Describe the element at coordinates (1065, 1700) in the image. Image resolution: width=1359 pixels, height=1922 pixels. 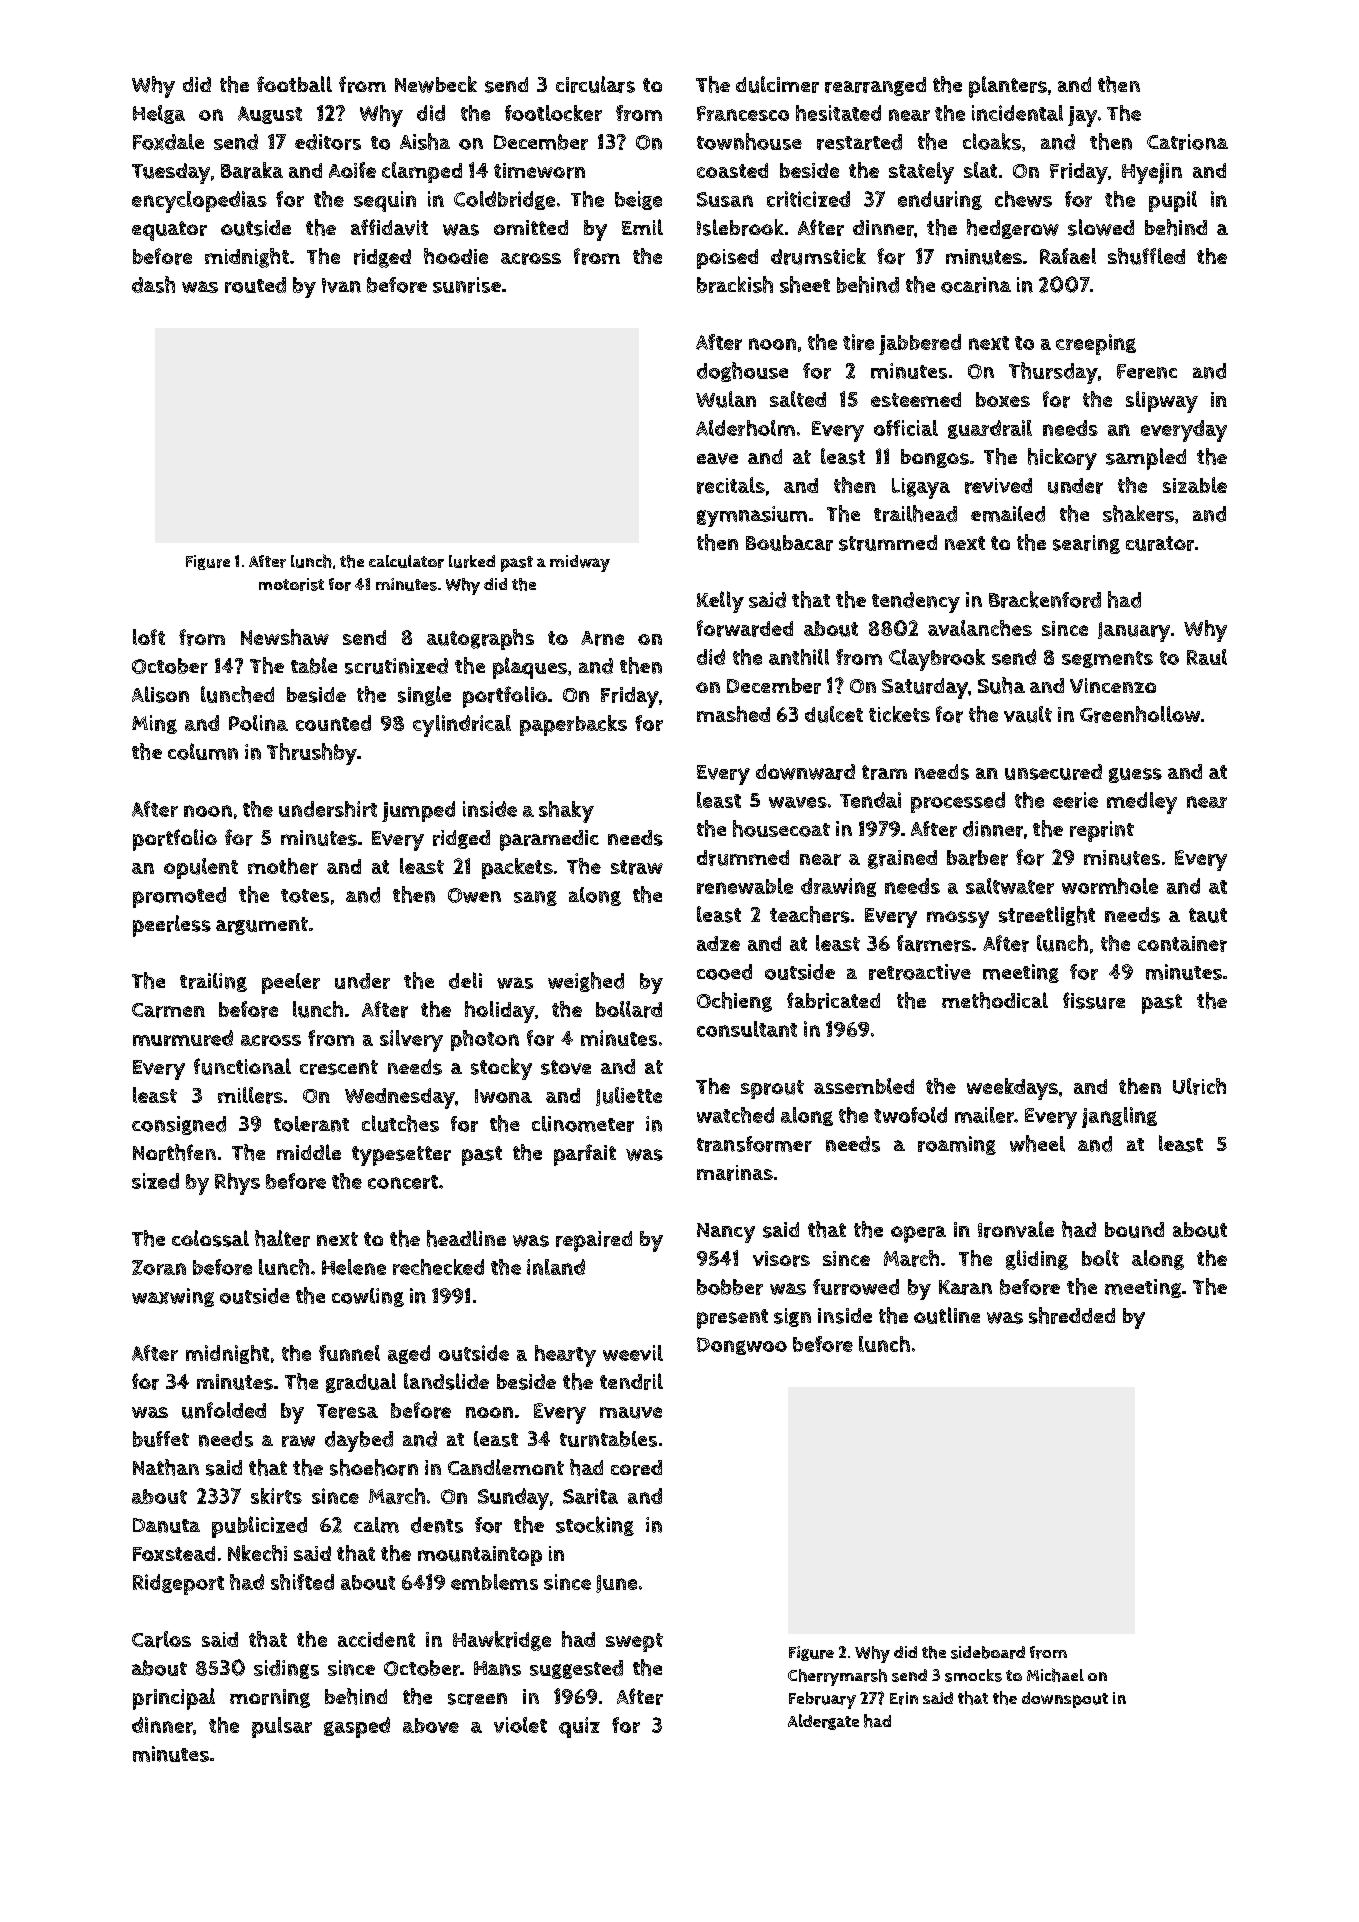
I see `downspout` at that location.
